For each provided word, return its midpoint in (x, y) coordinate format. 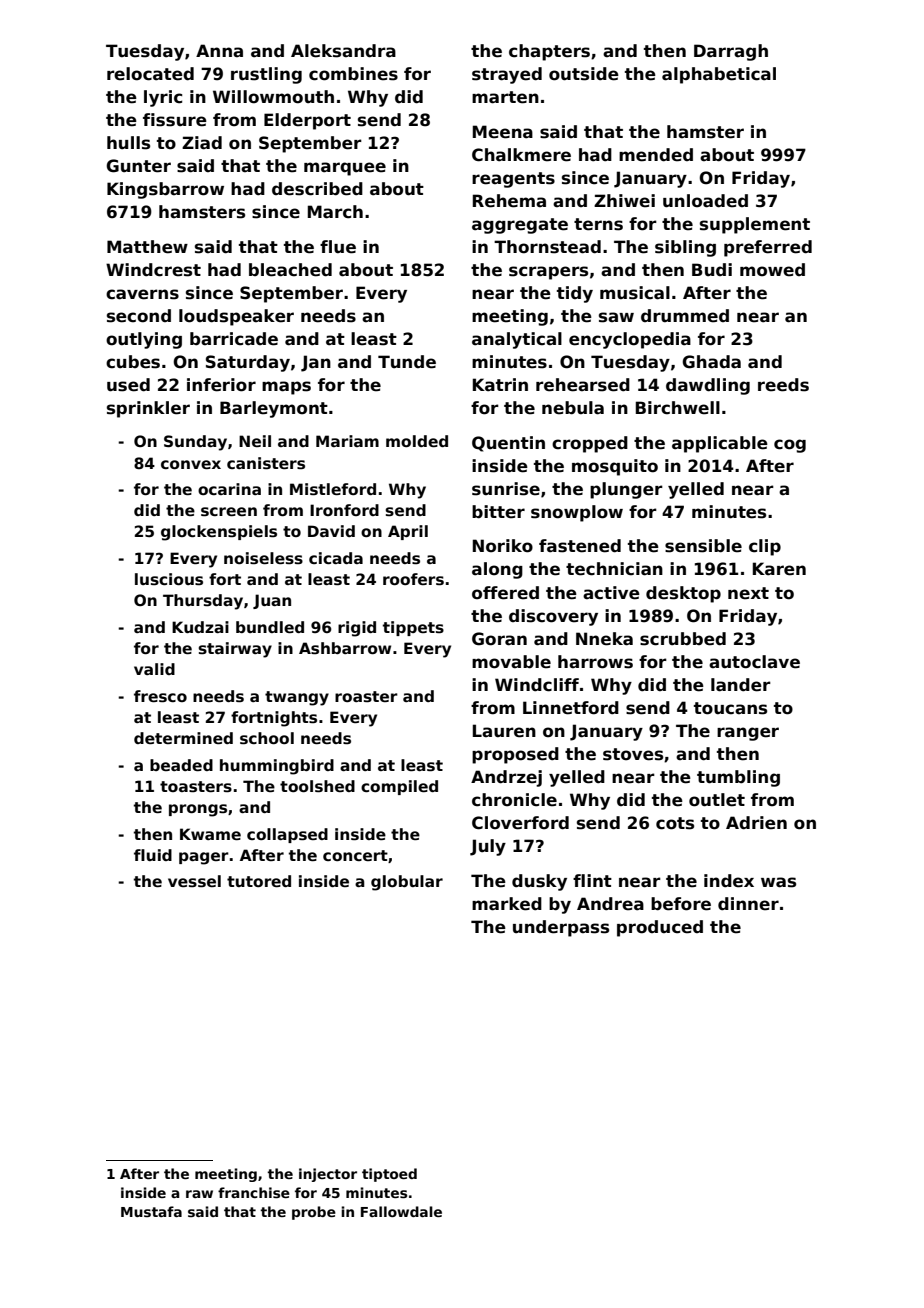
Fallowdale (401, 1211)
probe (314, 1213)
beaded (181, 765)
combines (353, 74)
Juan (272, 601)
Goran (499, 639)
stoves (633, 754)
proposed (515, 755)
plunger (626, 490)
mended (656, 155)
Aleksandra (343, 51)
